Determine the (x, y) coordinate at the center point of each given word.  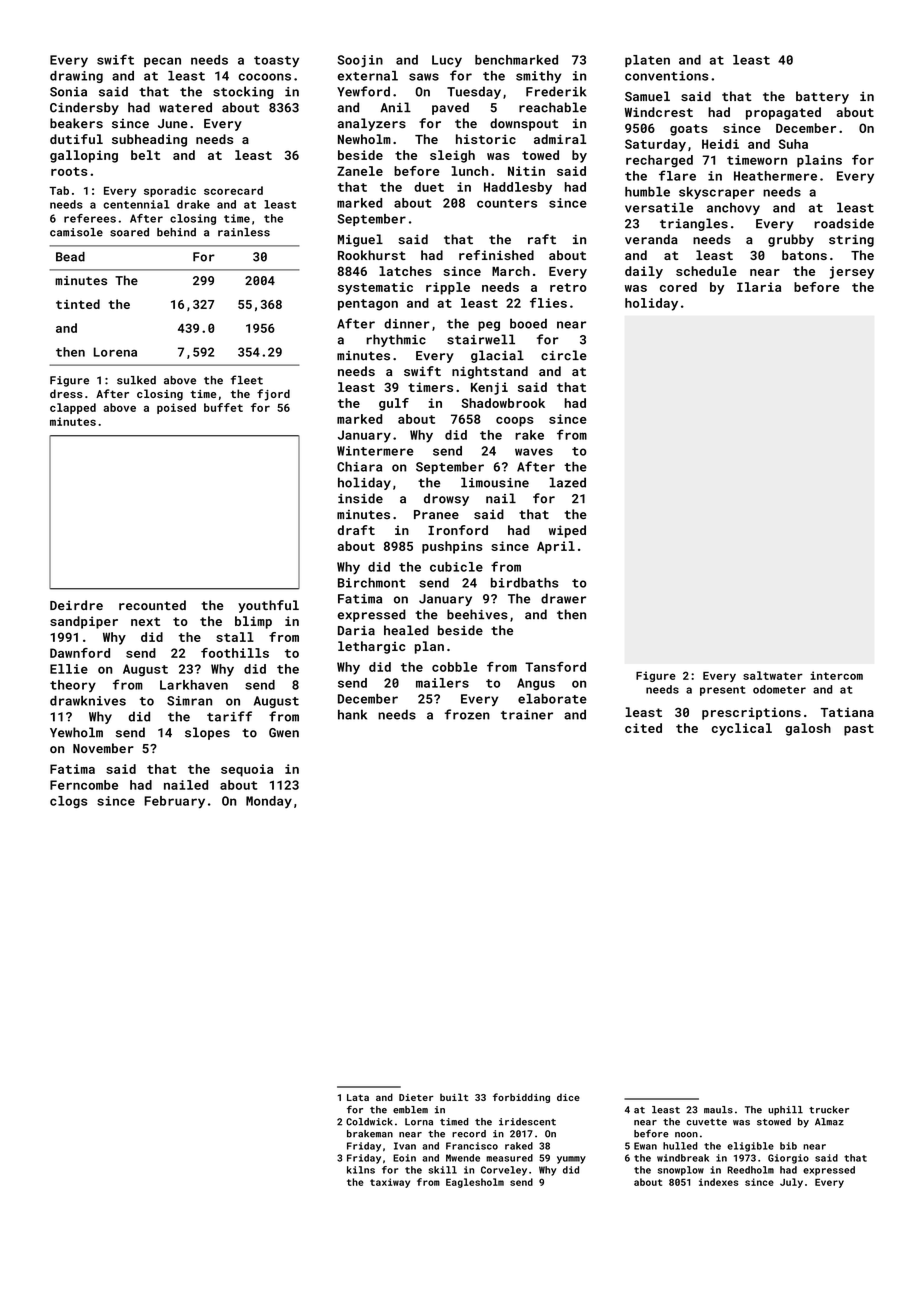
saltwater (773, 675)
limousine (495, 482)
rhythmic (396, 340)
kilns (361, 1170)
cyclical (742, 729)
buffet (223, 407)
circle (564, 355)
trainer (527, 715)
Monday (269, 802)
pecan (162, 62)
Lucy (447, 61)
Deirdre (76, 605)
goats (689, 130)
